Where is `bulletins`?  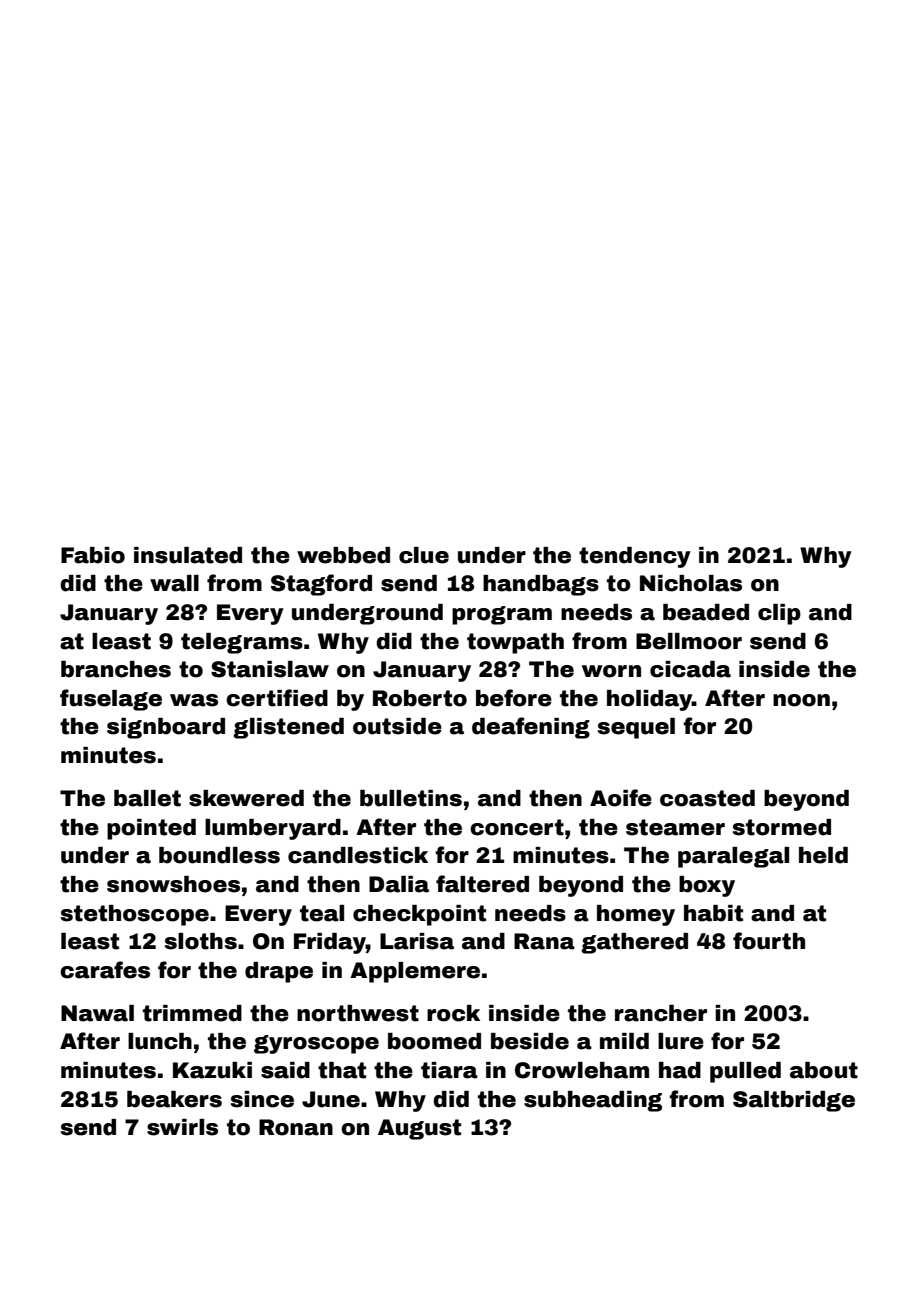
bulletins is located at coordinates (411, 798).
